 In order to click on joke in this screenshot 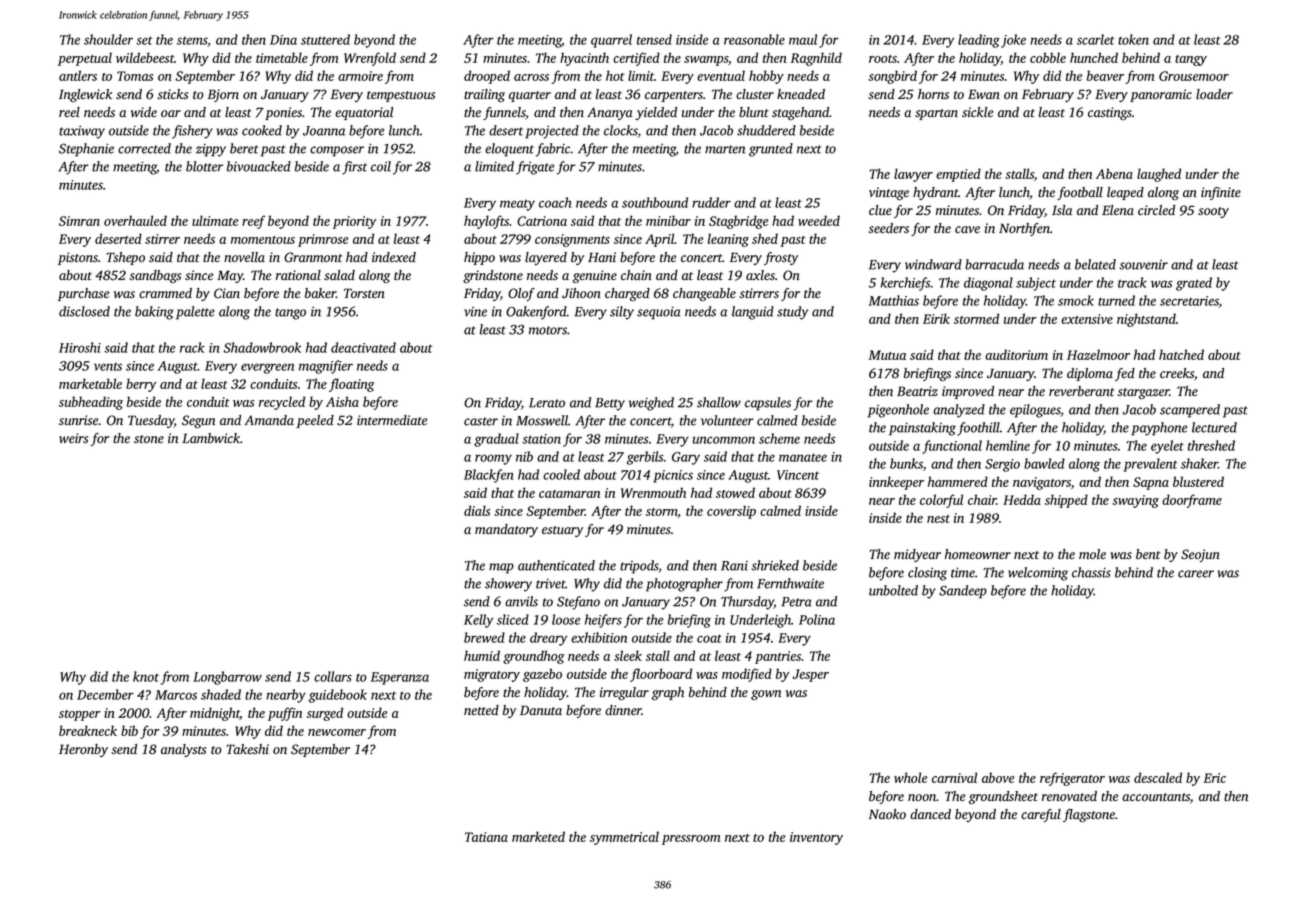, I will do `click(1013, 41)`.
